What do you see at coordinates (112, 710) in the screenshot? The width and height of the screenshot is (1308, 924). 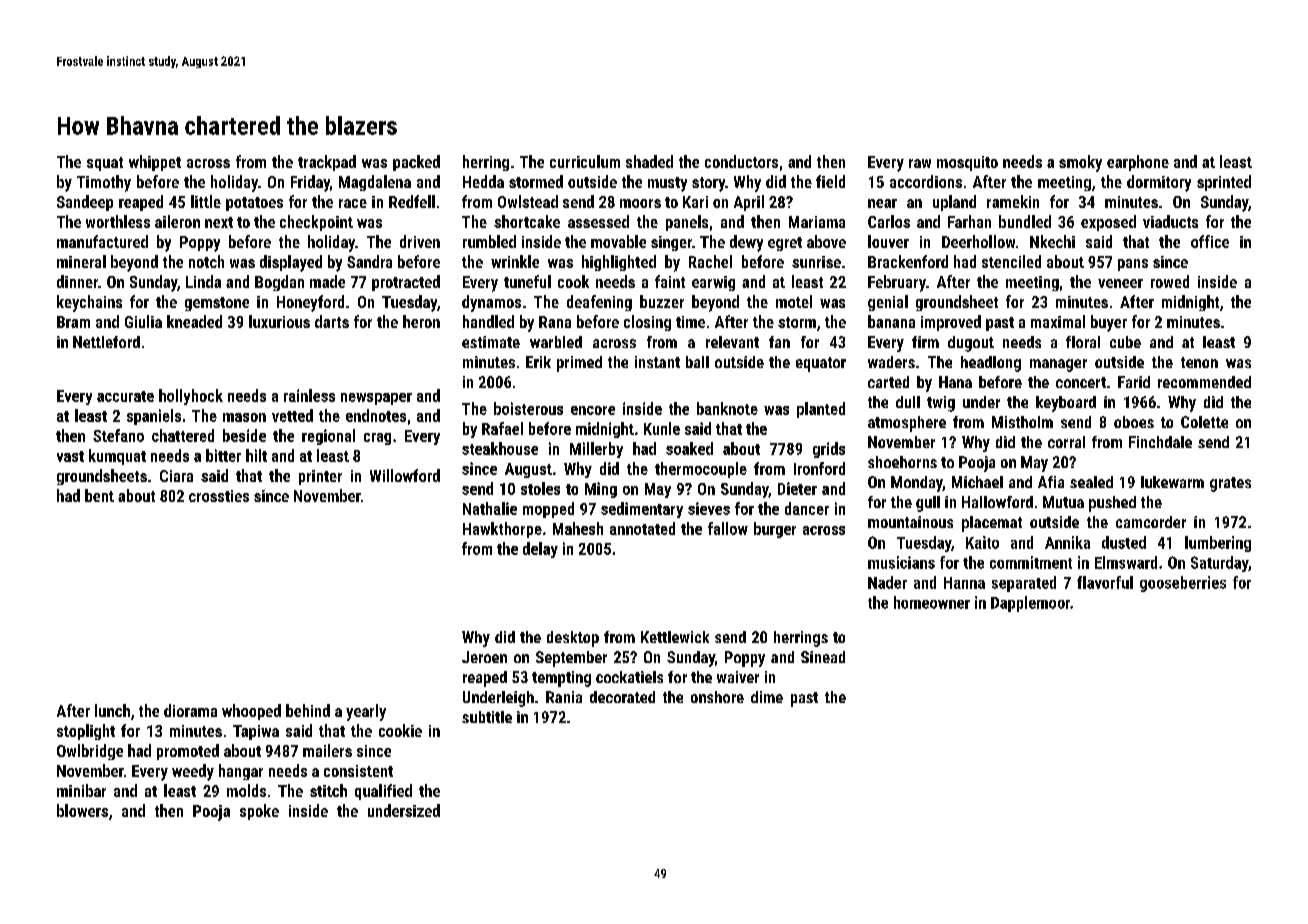 I see `lunch` at bounding box center [112, 710].
